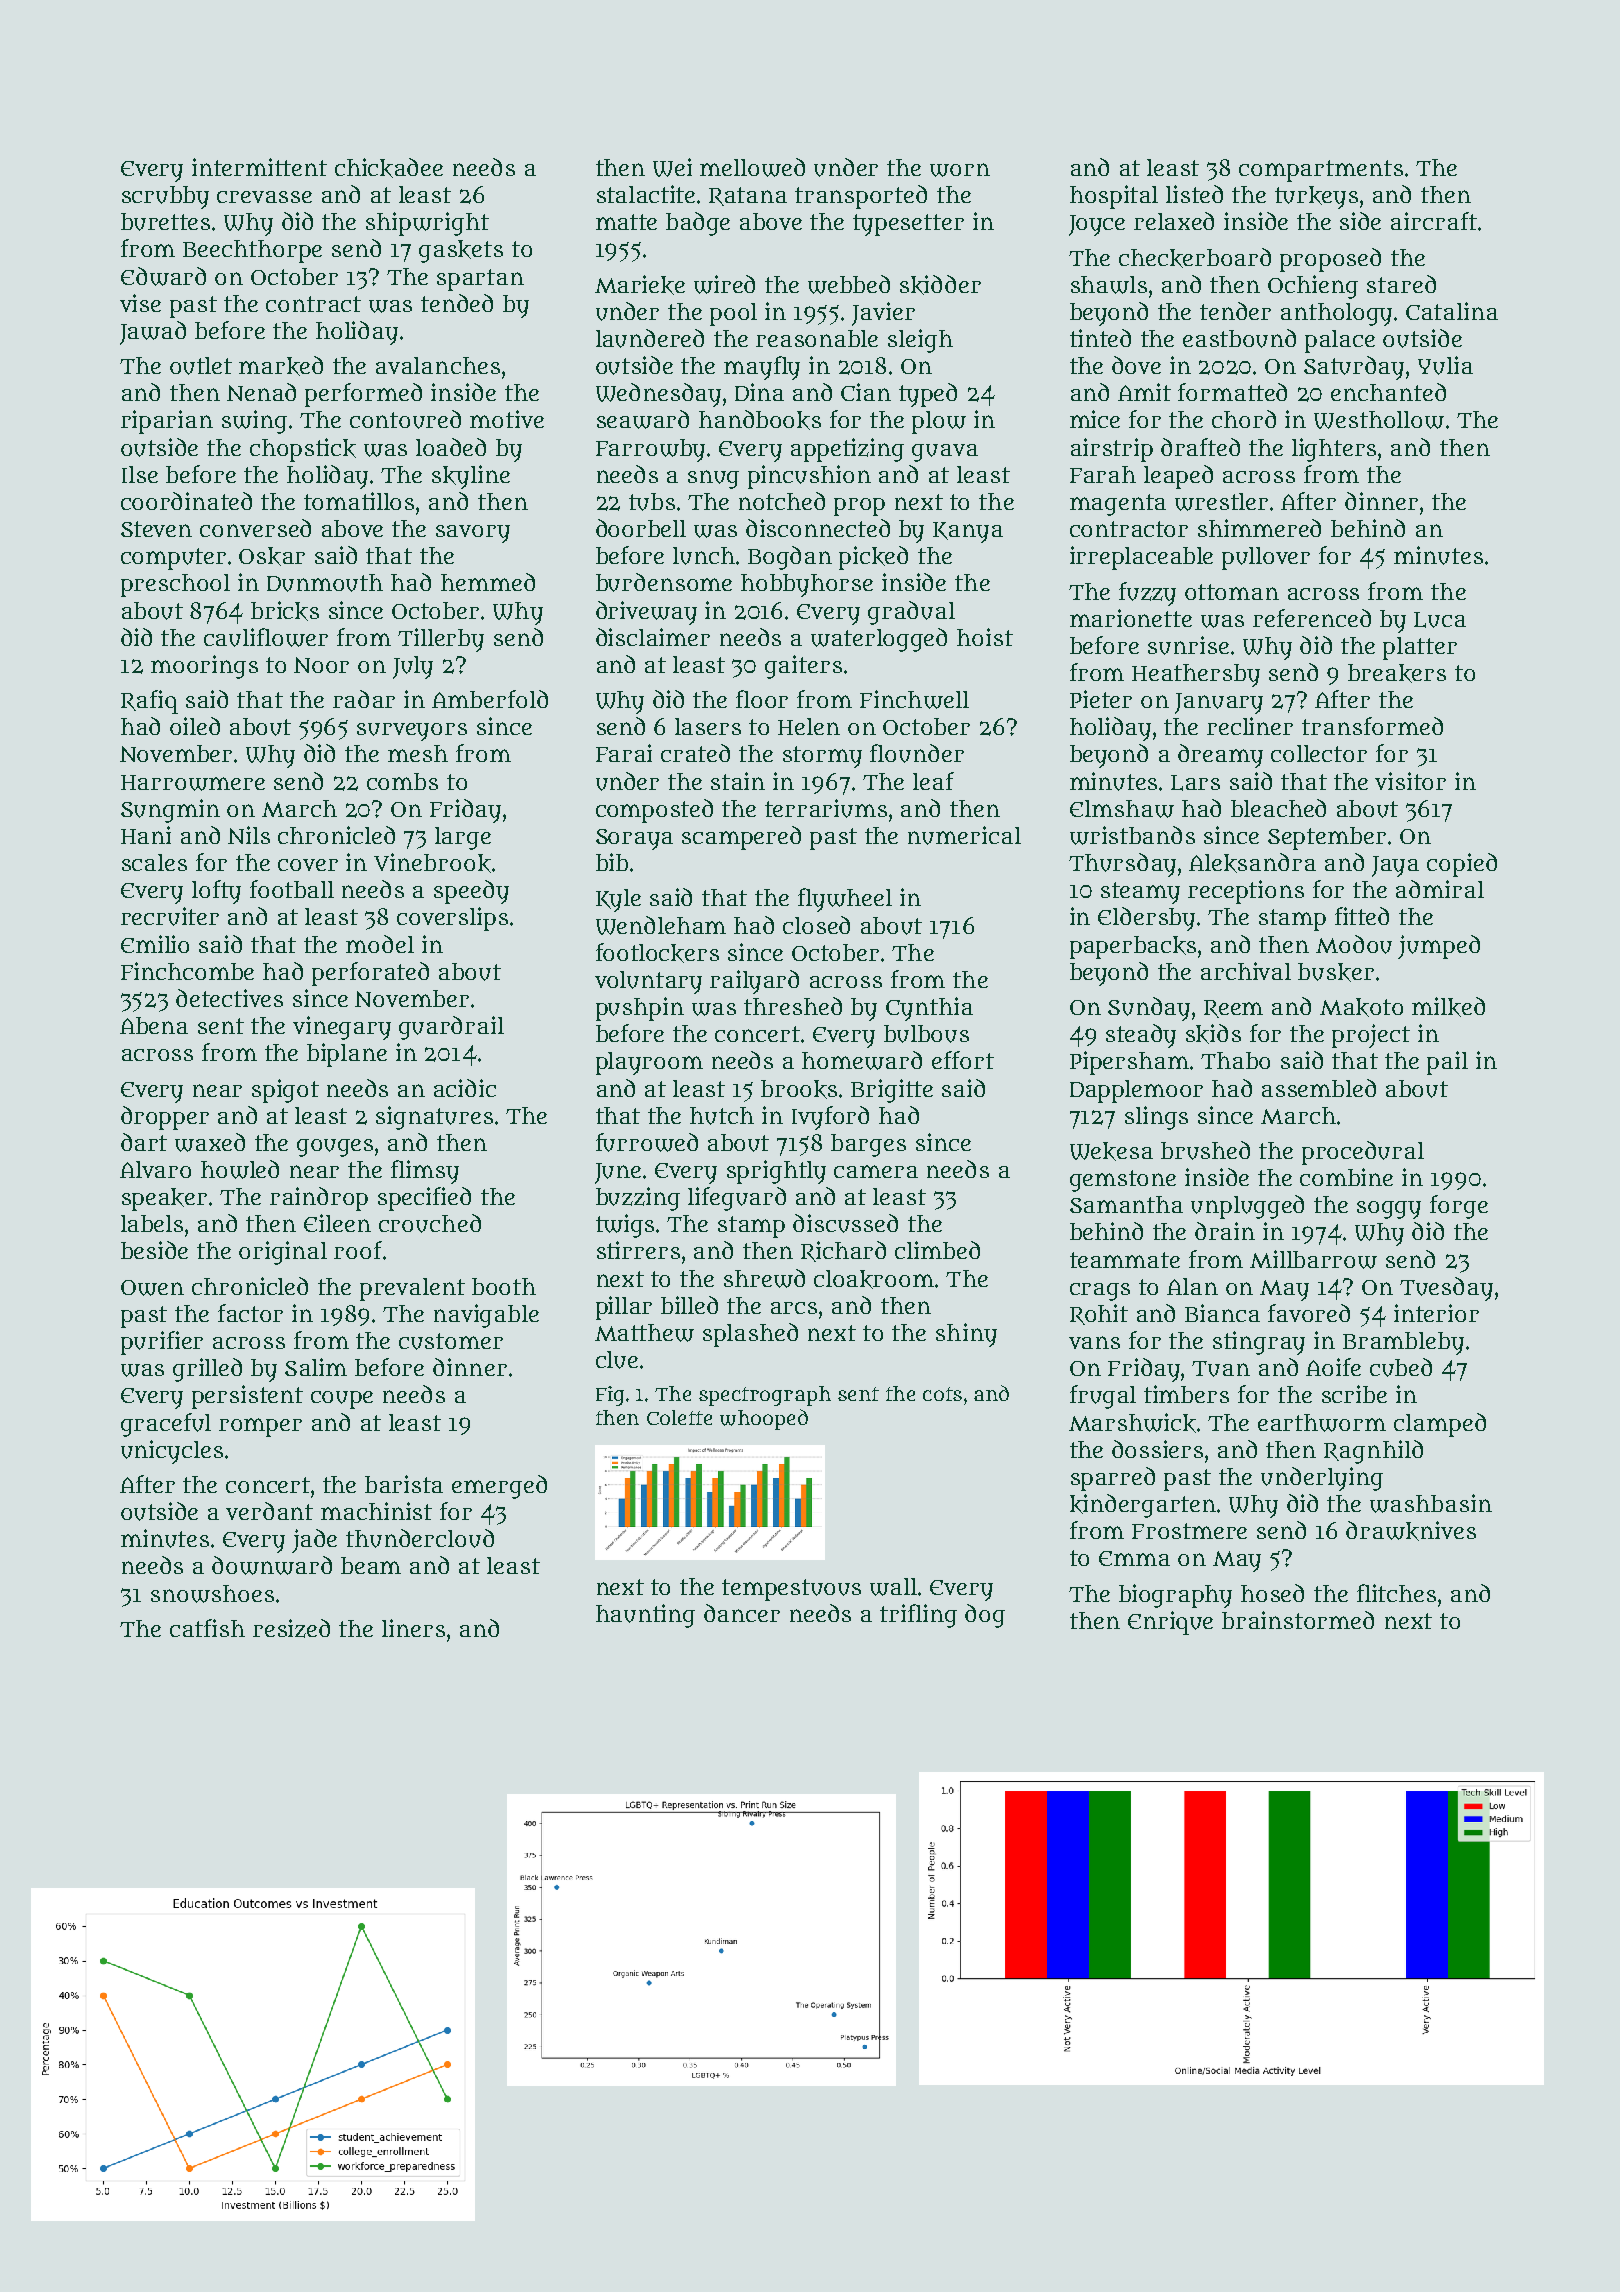 The image size is (1620, 2292). I want to click on Farrowby, so click(650, 450).
